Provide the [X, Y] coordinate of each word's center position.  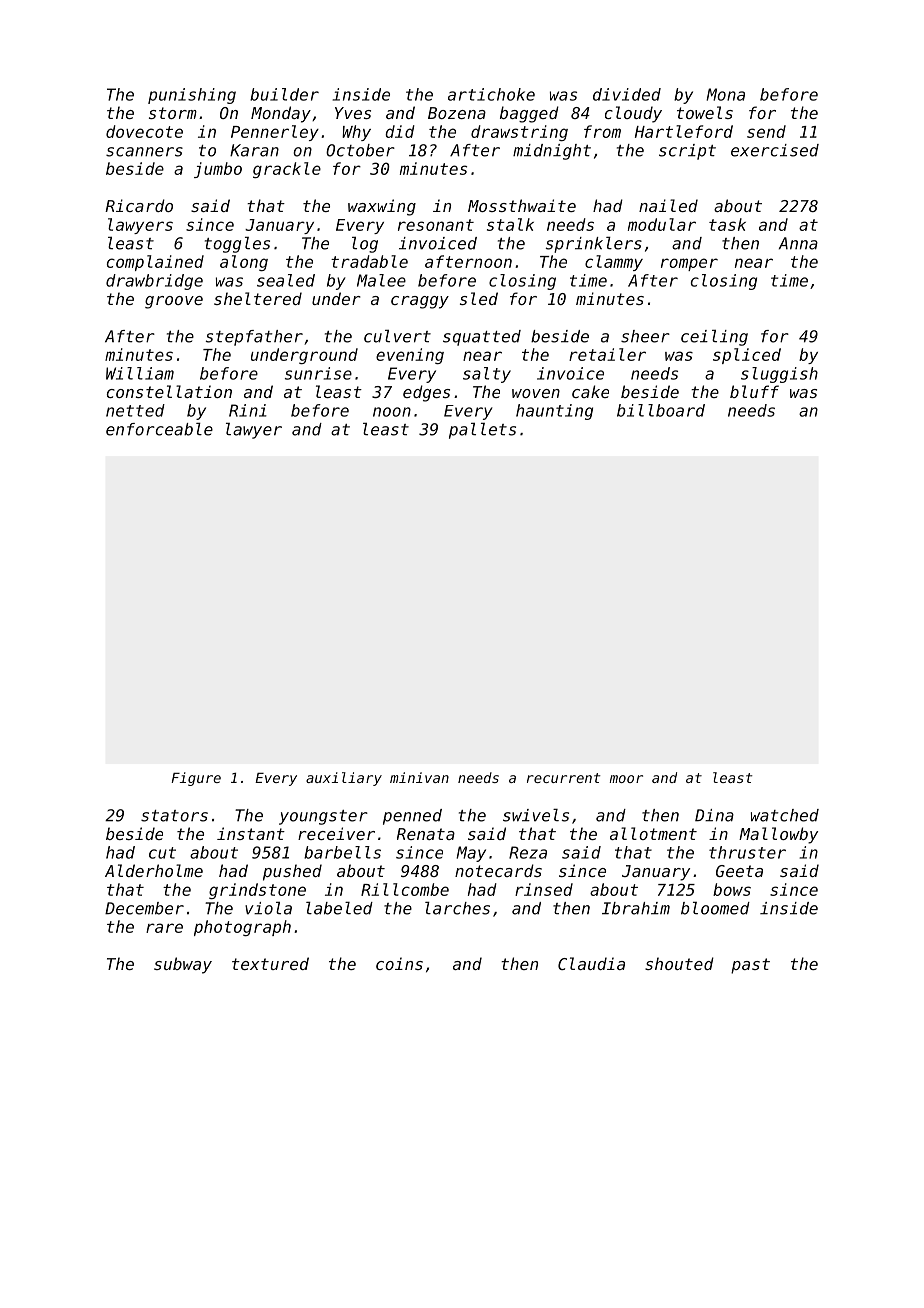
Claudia [591, 963]
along [244, 263]
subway [183, 965]
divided [627, 94]
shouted [679, 963]
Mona [725, 94]
